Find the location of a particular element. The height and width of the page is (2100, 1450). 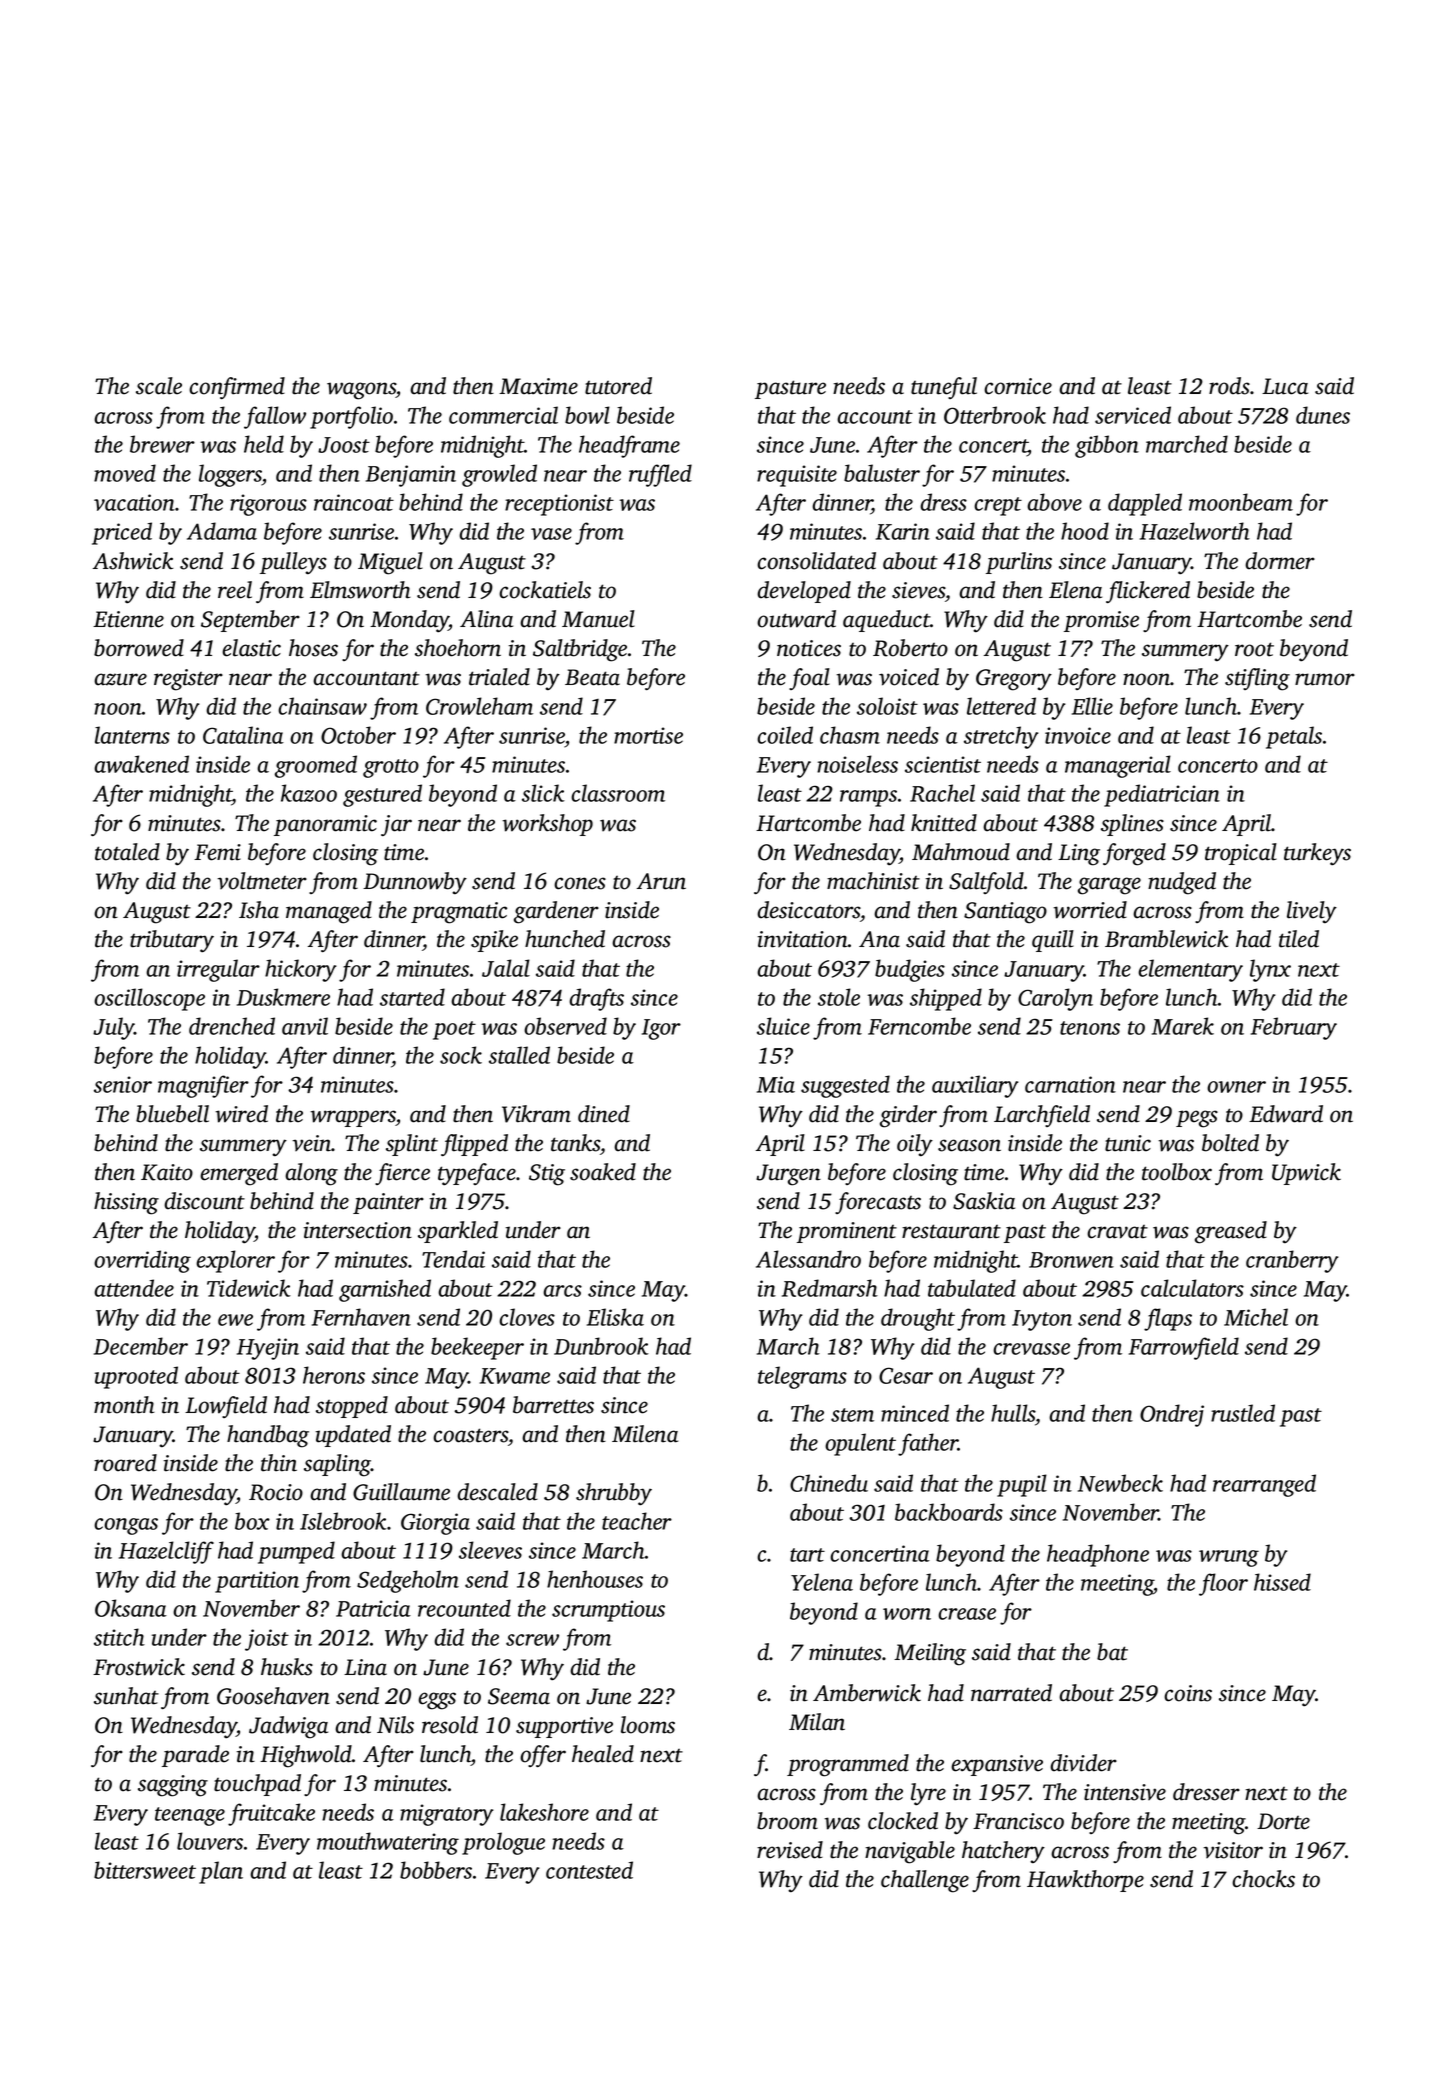

July is located at coordinates (114, 1028).
